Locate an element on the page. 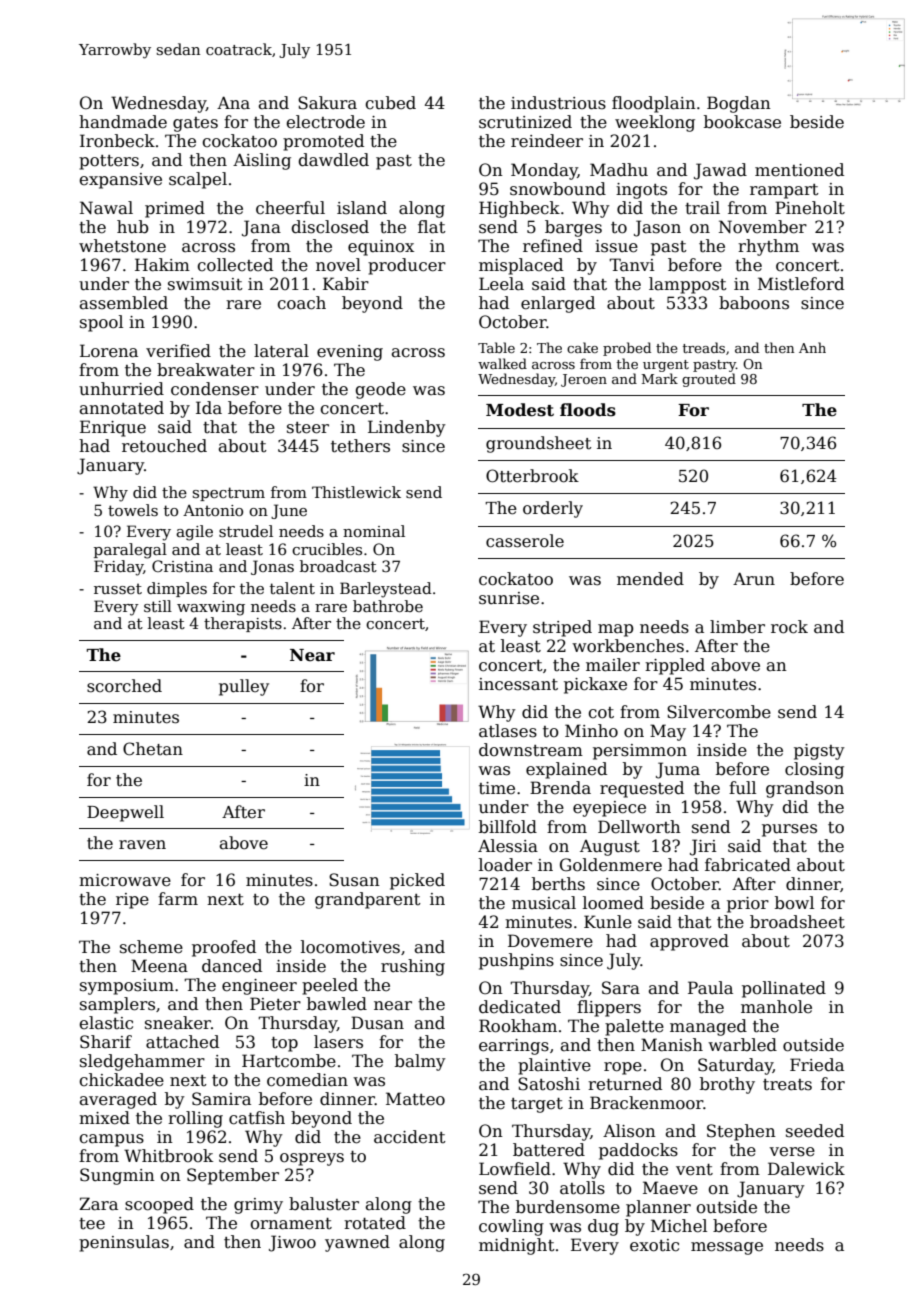 This image has height=1308, width=924. Sungmin is located at coordinates (117, 1176).
